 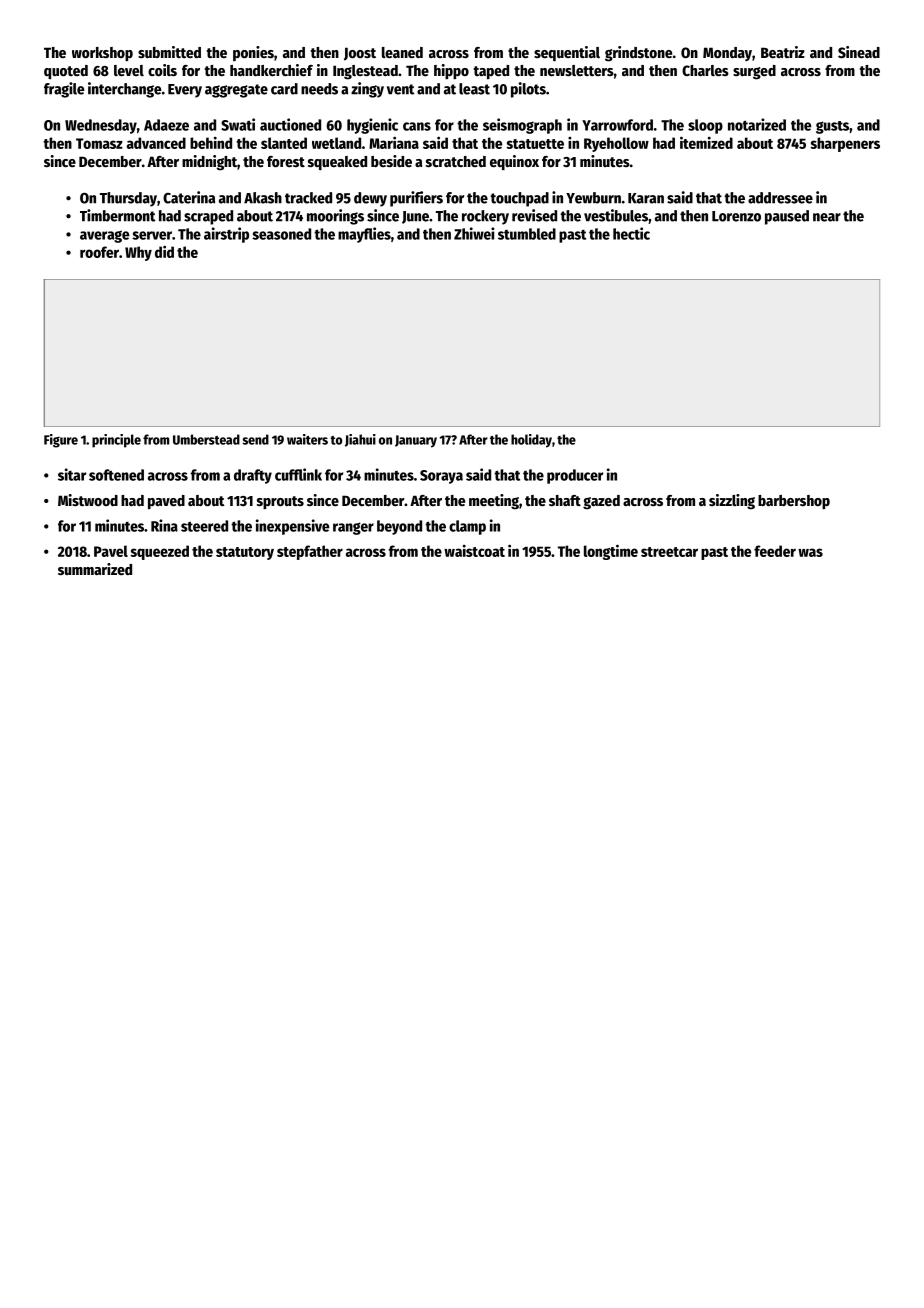 I want to click on waistcoat, so click(x=474, y=550).
